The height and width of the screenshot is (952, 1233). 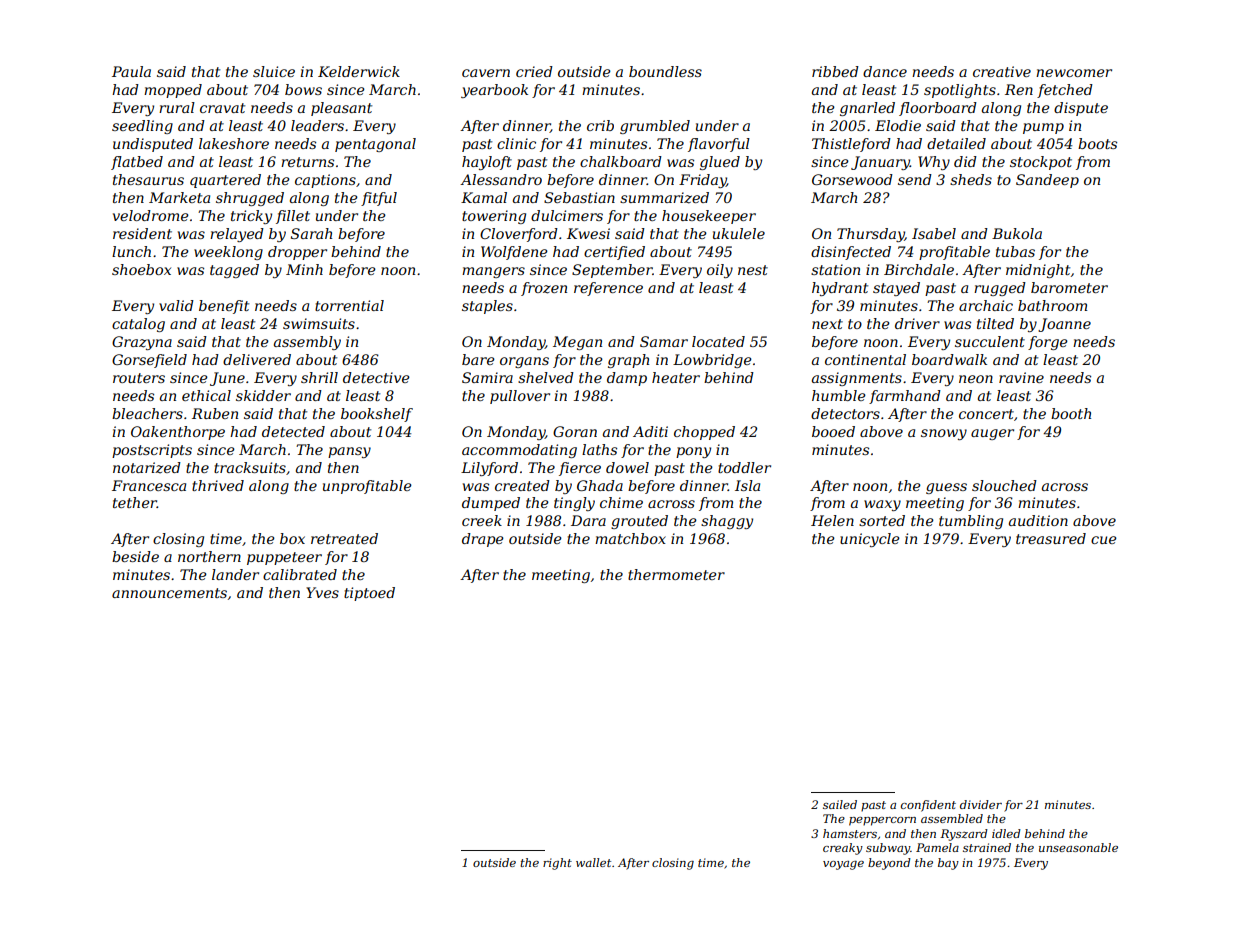 What do you see at coordinates (557, 864) in the screenshot?
I see `right` at bounding box center [557, 864].
